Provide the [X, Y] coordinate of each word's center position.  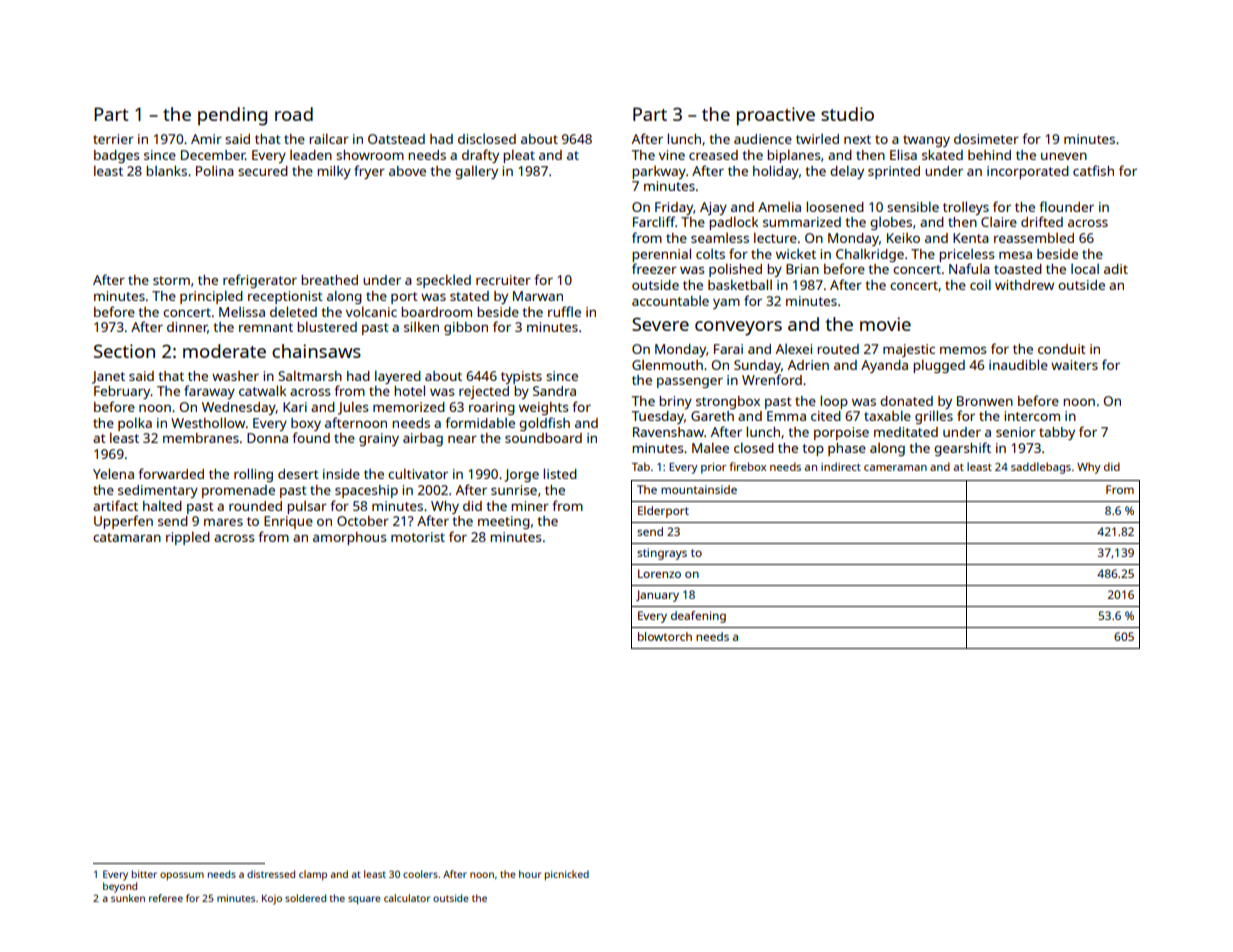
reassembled [1034, 237]
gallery [476, 172]
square [364, 900]
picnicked [567, 875]
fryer [369, 172]
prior [713, 468]
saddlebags [1041, 468]
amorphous [349, 538]
